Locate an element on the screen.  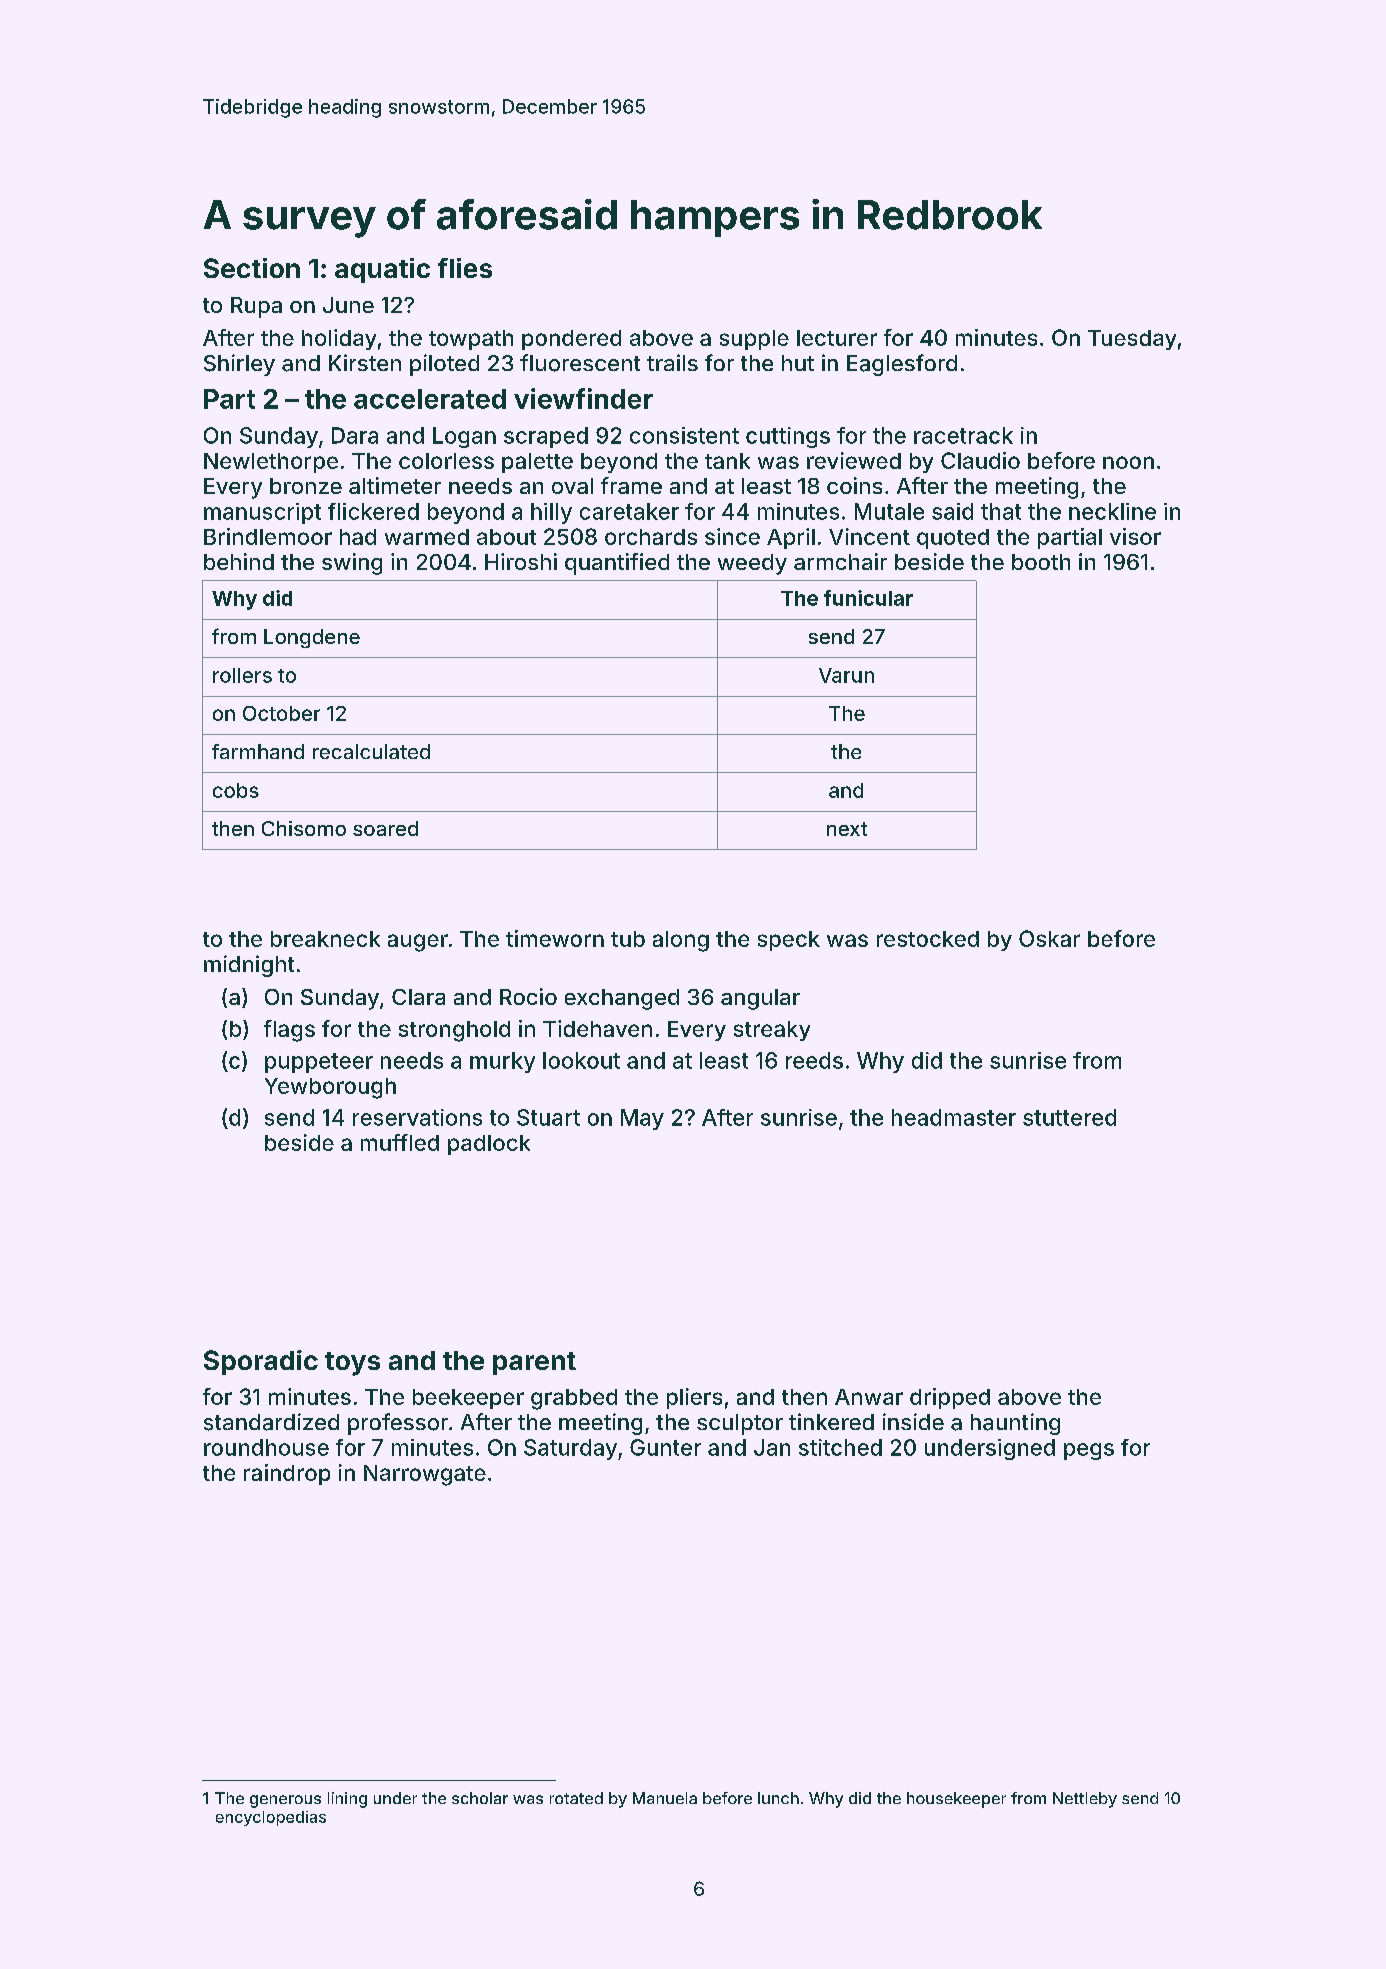
Jan is located at coordinates (772, 1447).
